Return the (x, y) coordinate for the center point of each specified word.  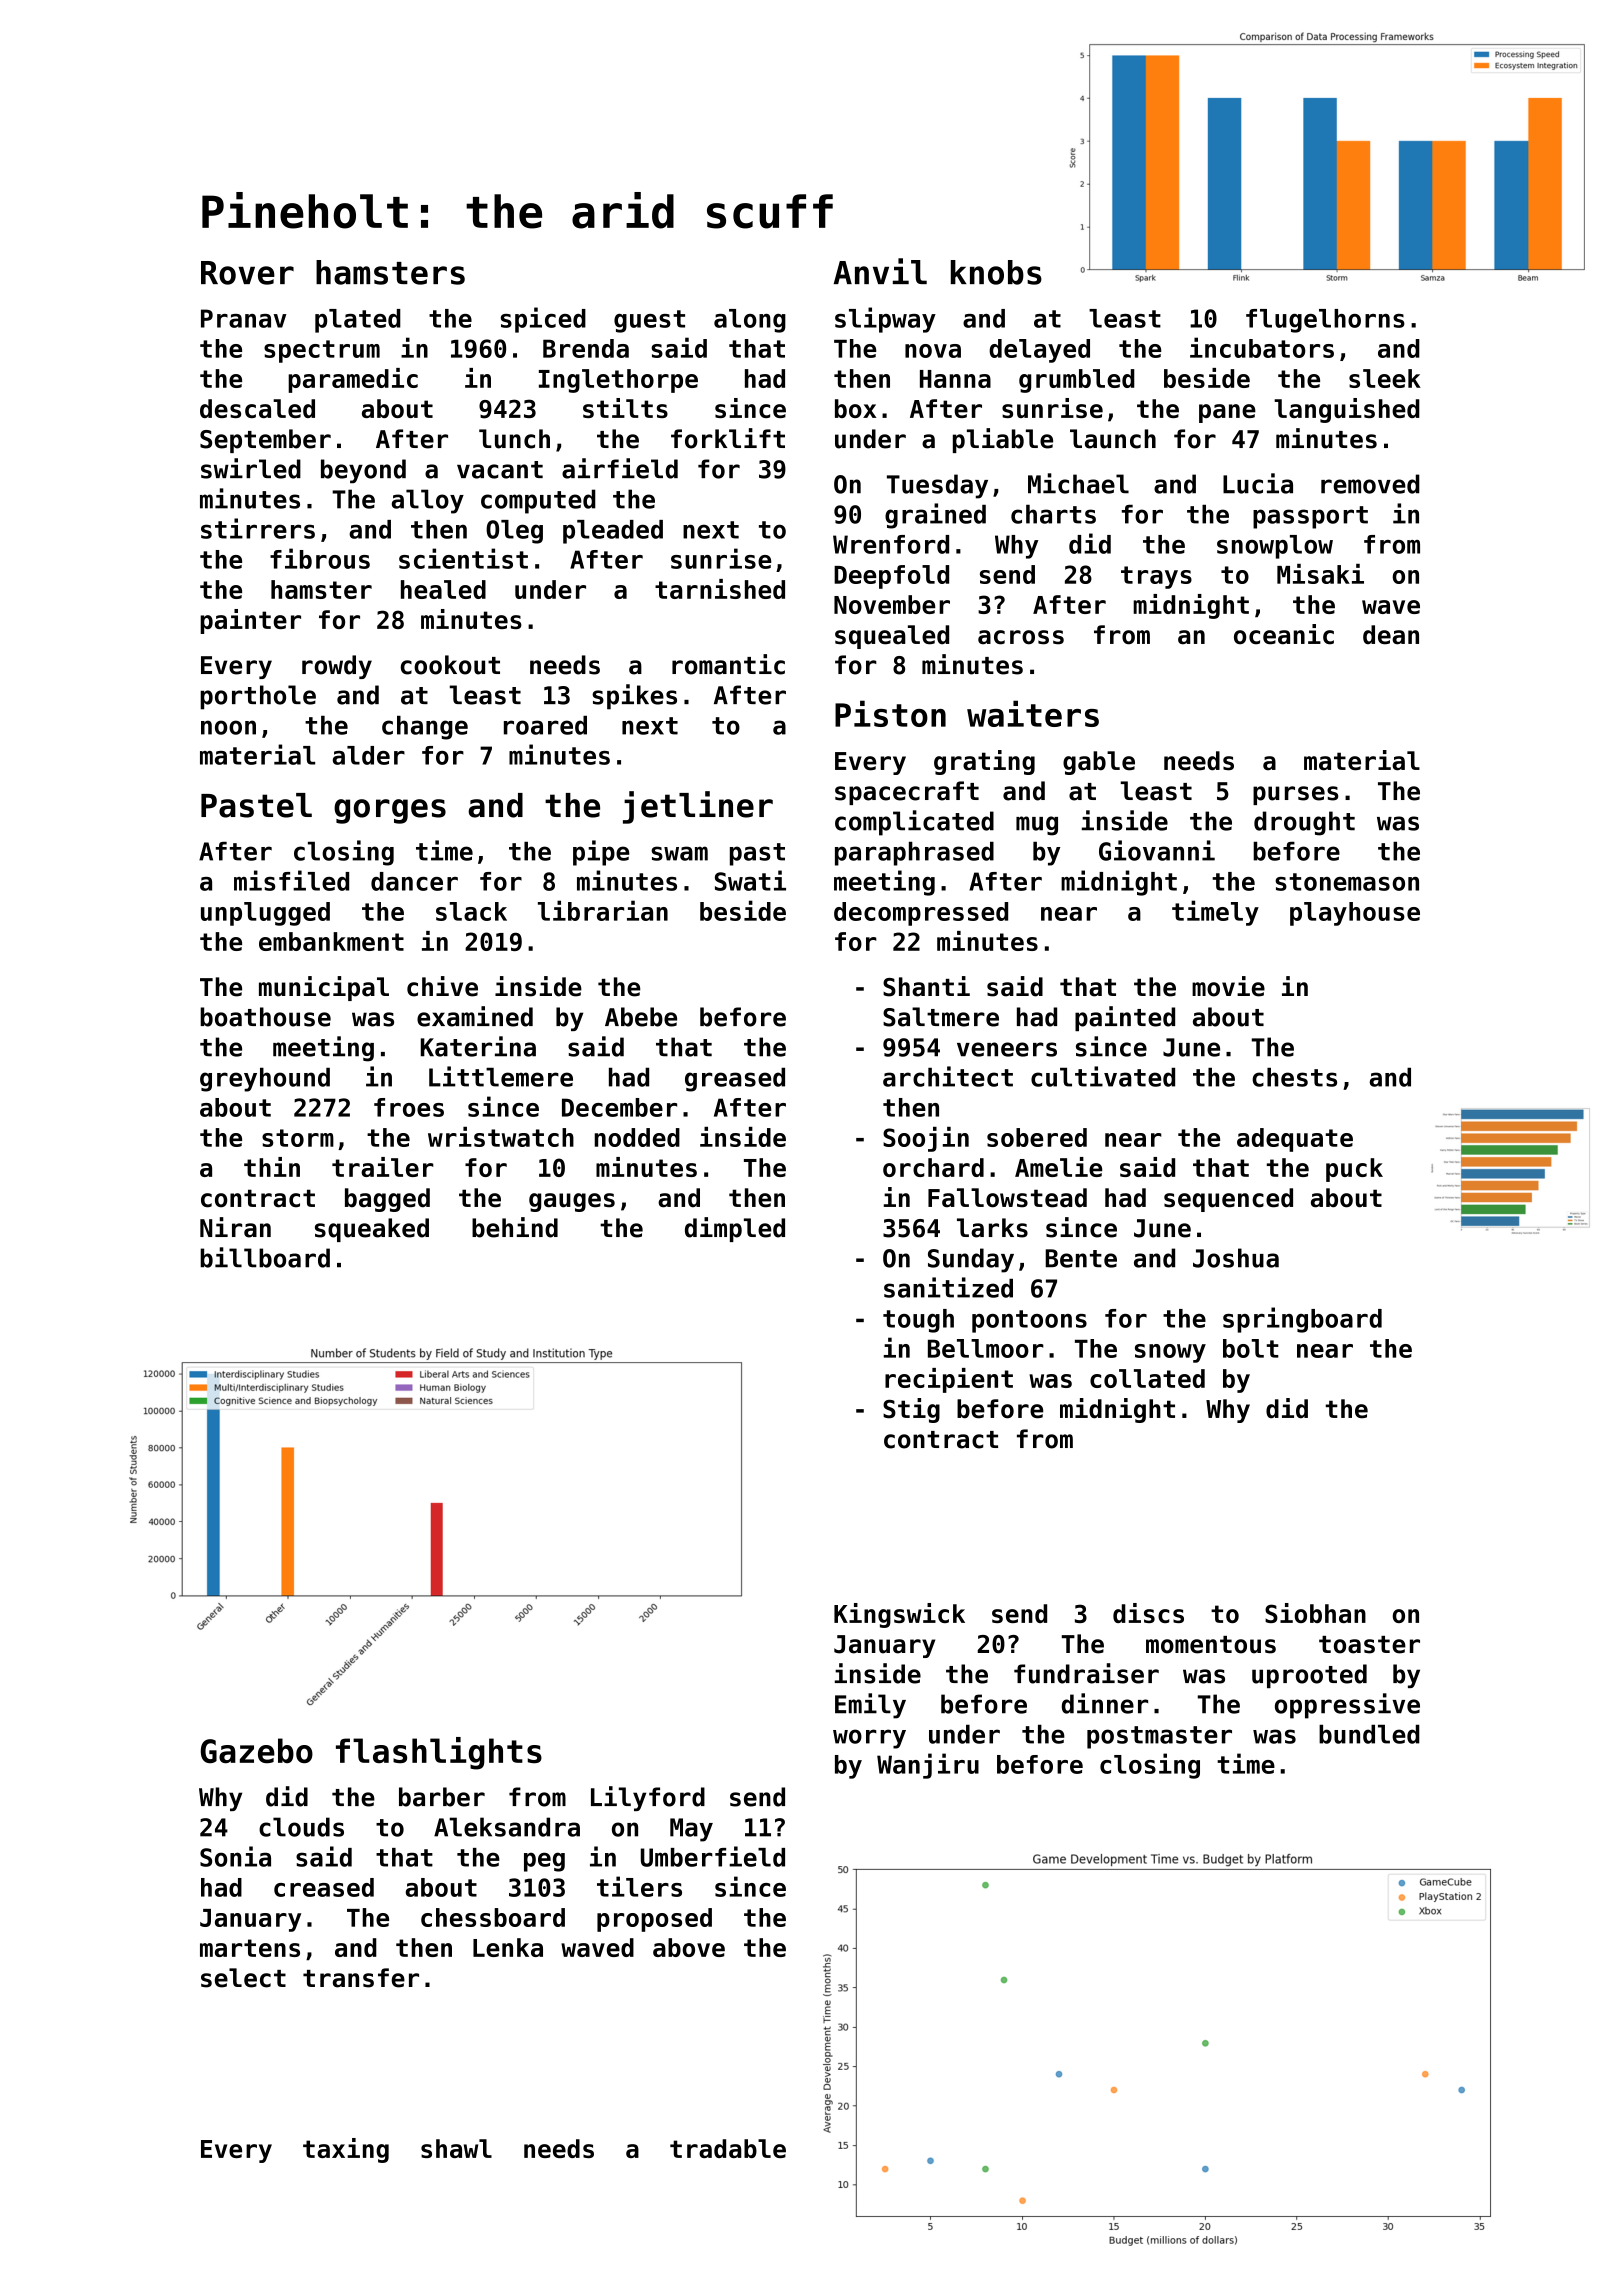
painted (1125, 1018)
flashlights (439, 1753)
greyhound (265, 1080)
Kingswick (899, 1615)
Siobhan (1315, 1613)
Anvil (880, 271)
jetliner (698, 807)
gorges (390, 811)
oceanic (1284, 634)
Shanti (926, 986)
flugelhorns (1325, 321)
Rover (247, 273)
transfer (361, 1978)
